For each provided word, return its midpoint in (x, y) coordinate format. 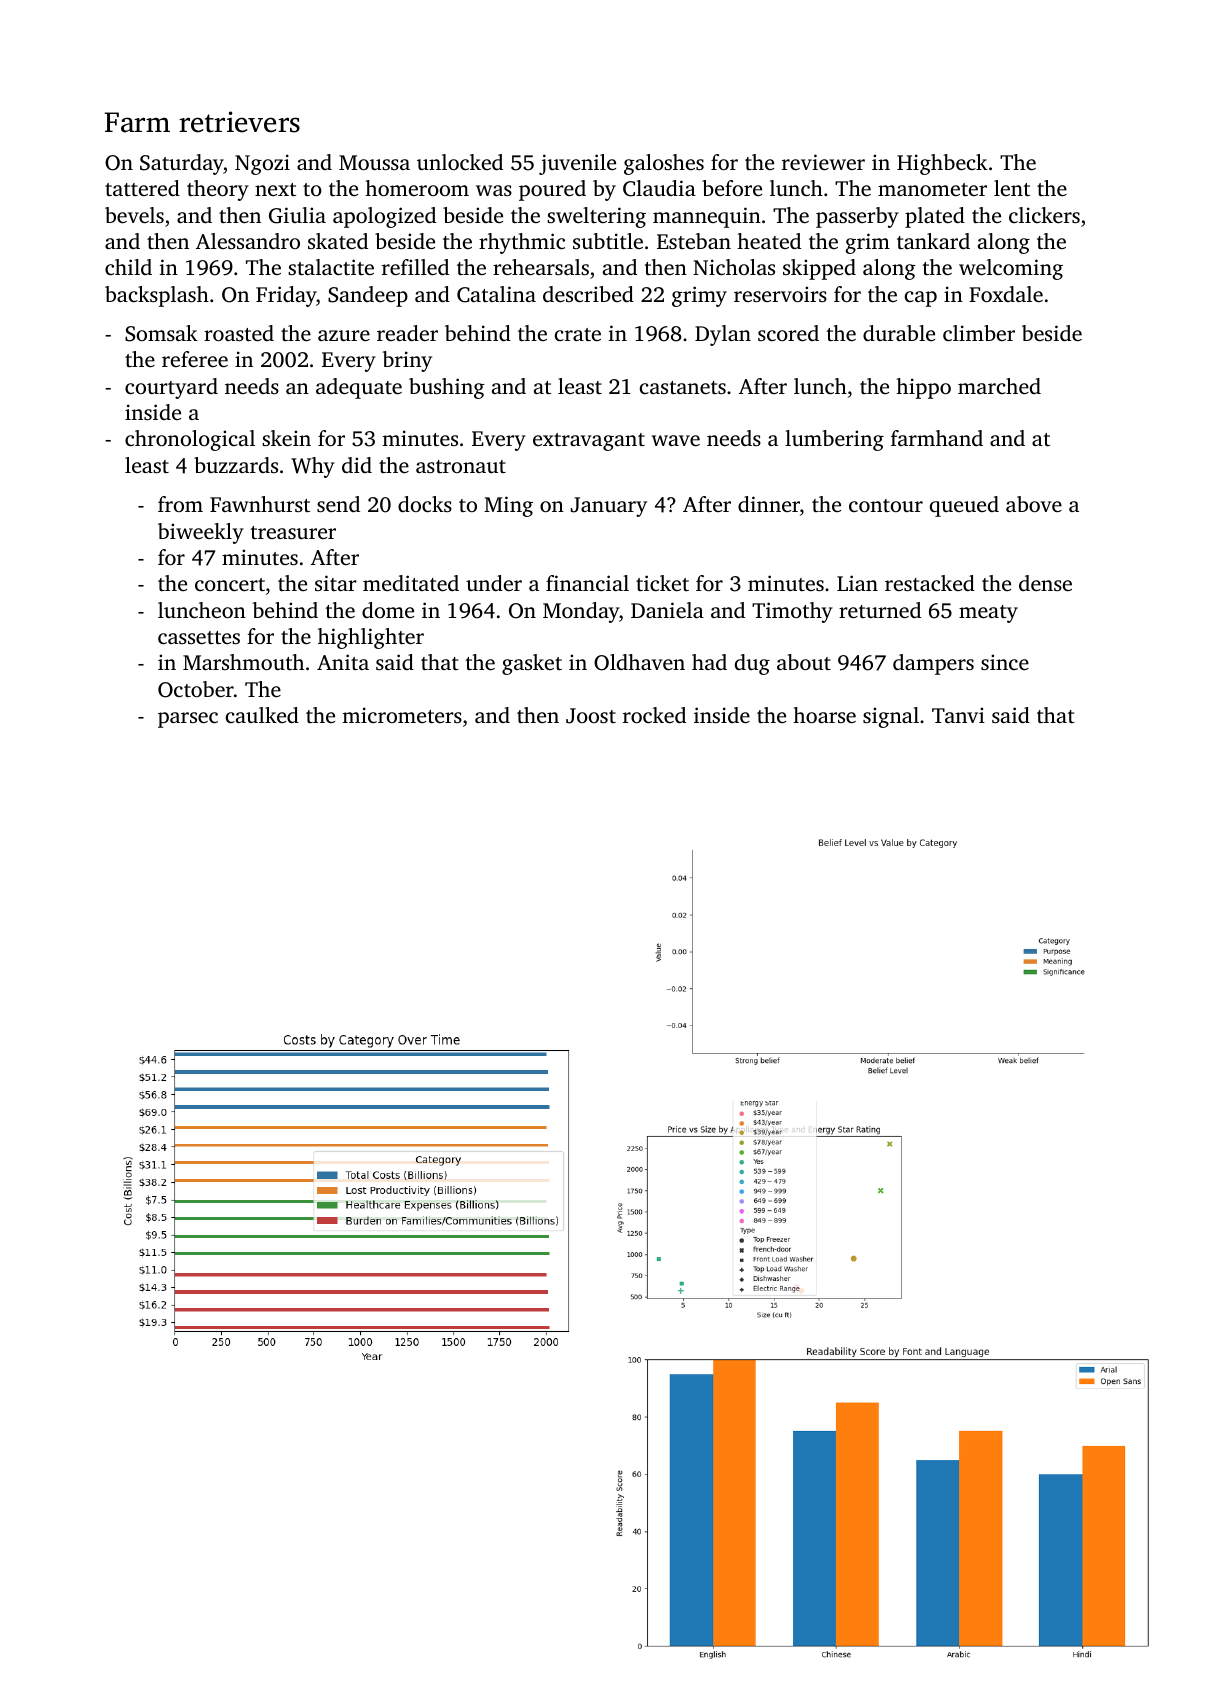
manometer (932, 189)
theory (218, 190)
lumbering (834, 440)
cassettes (199, 637)
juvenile (577, 164)
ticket (662, 583)
